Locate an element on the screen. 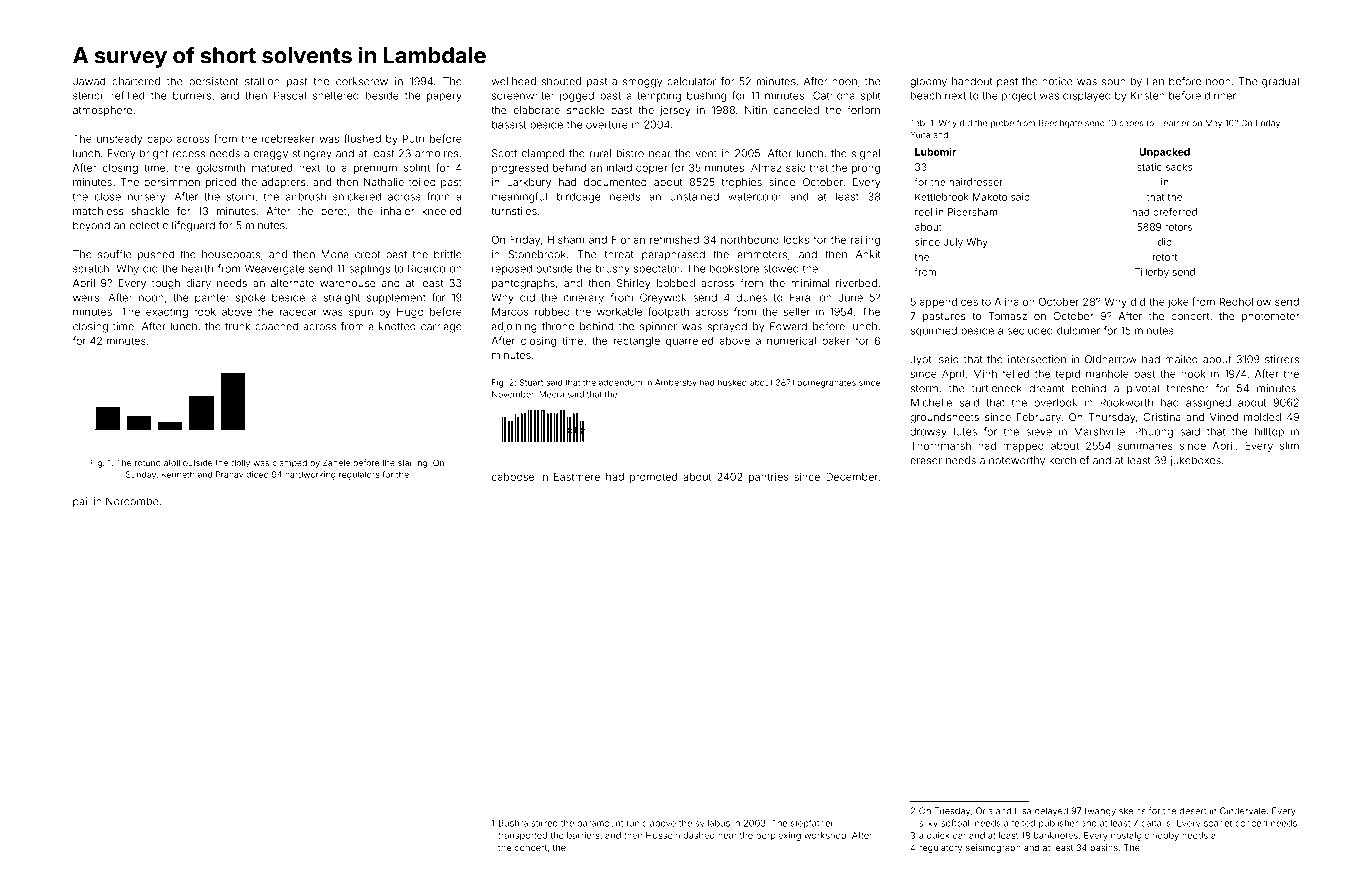  retort is located at coordinates (1165, 257).
